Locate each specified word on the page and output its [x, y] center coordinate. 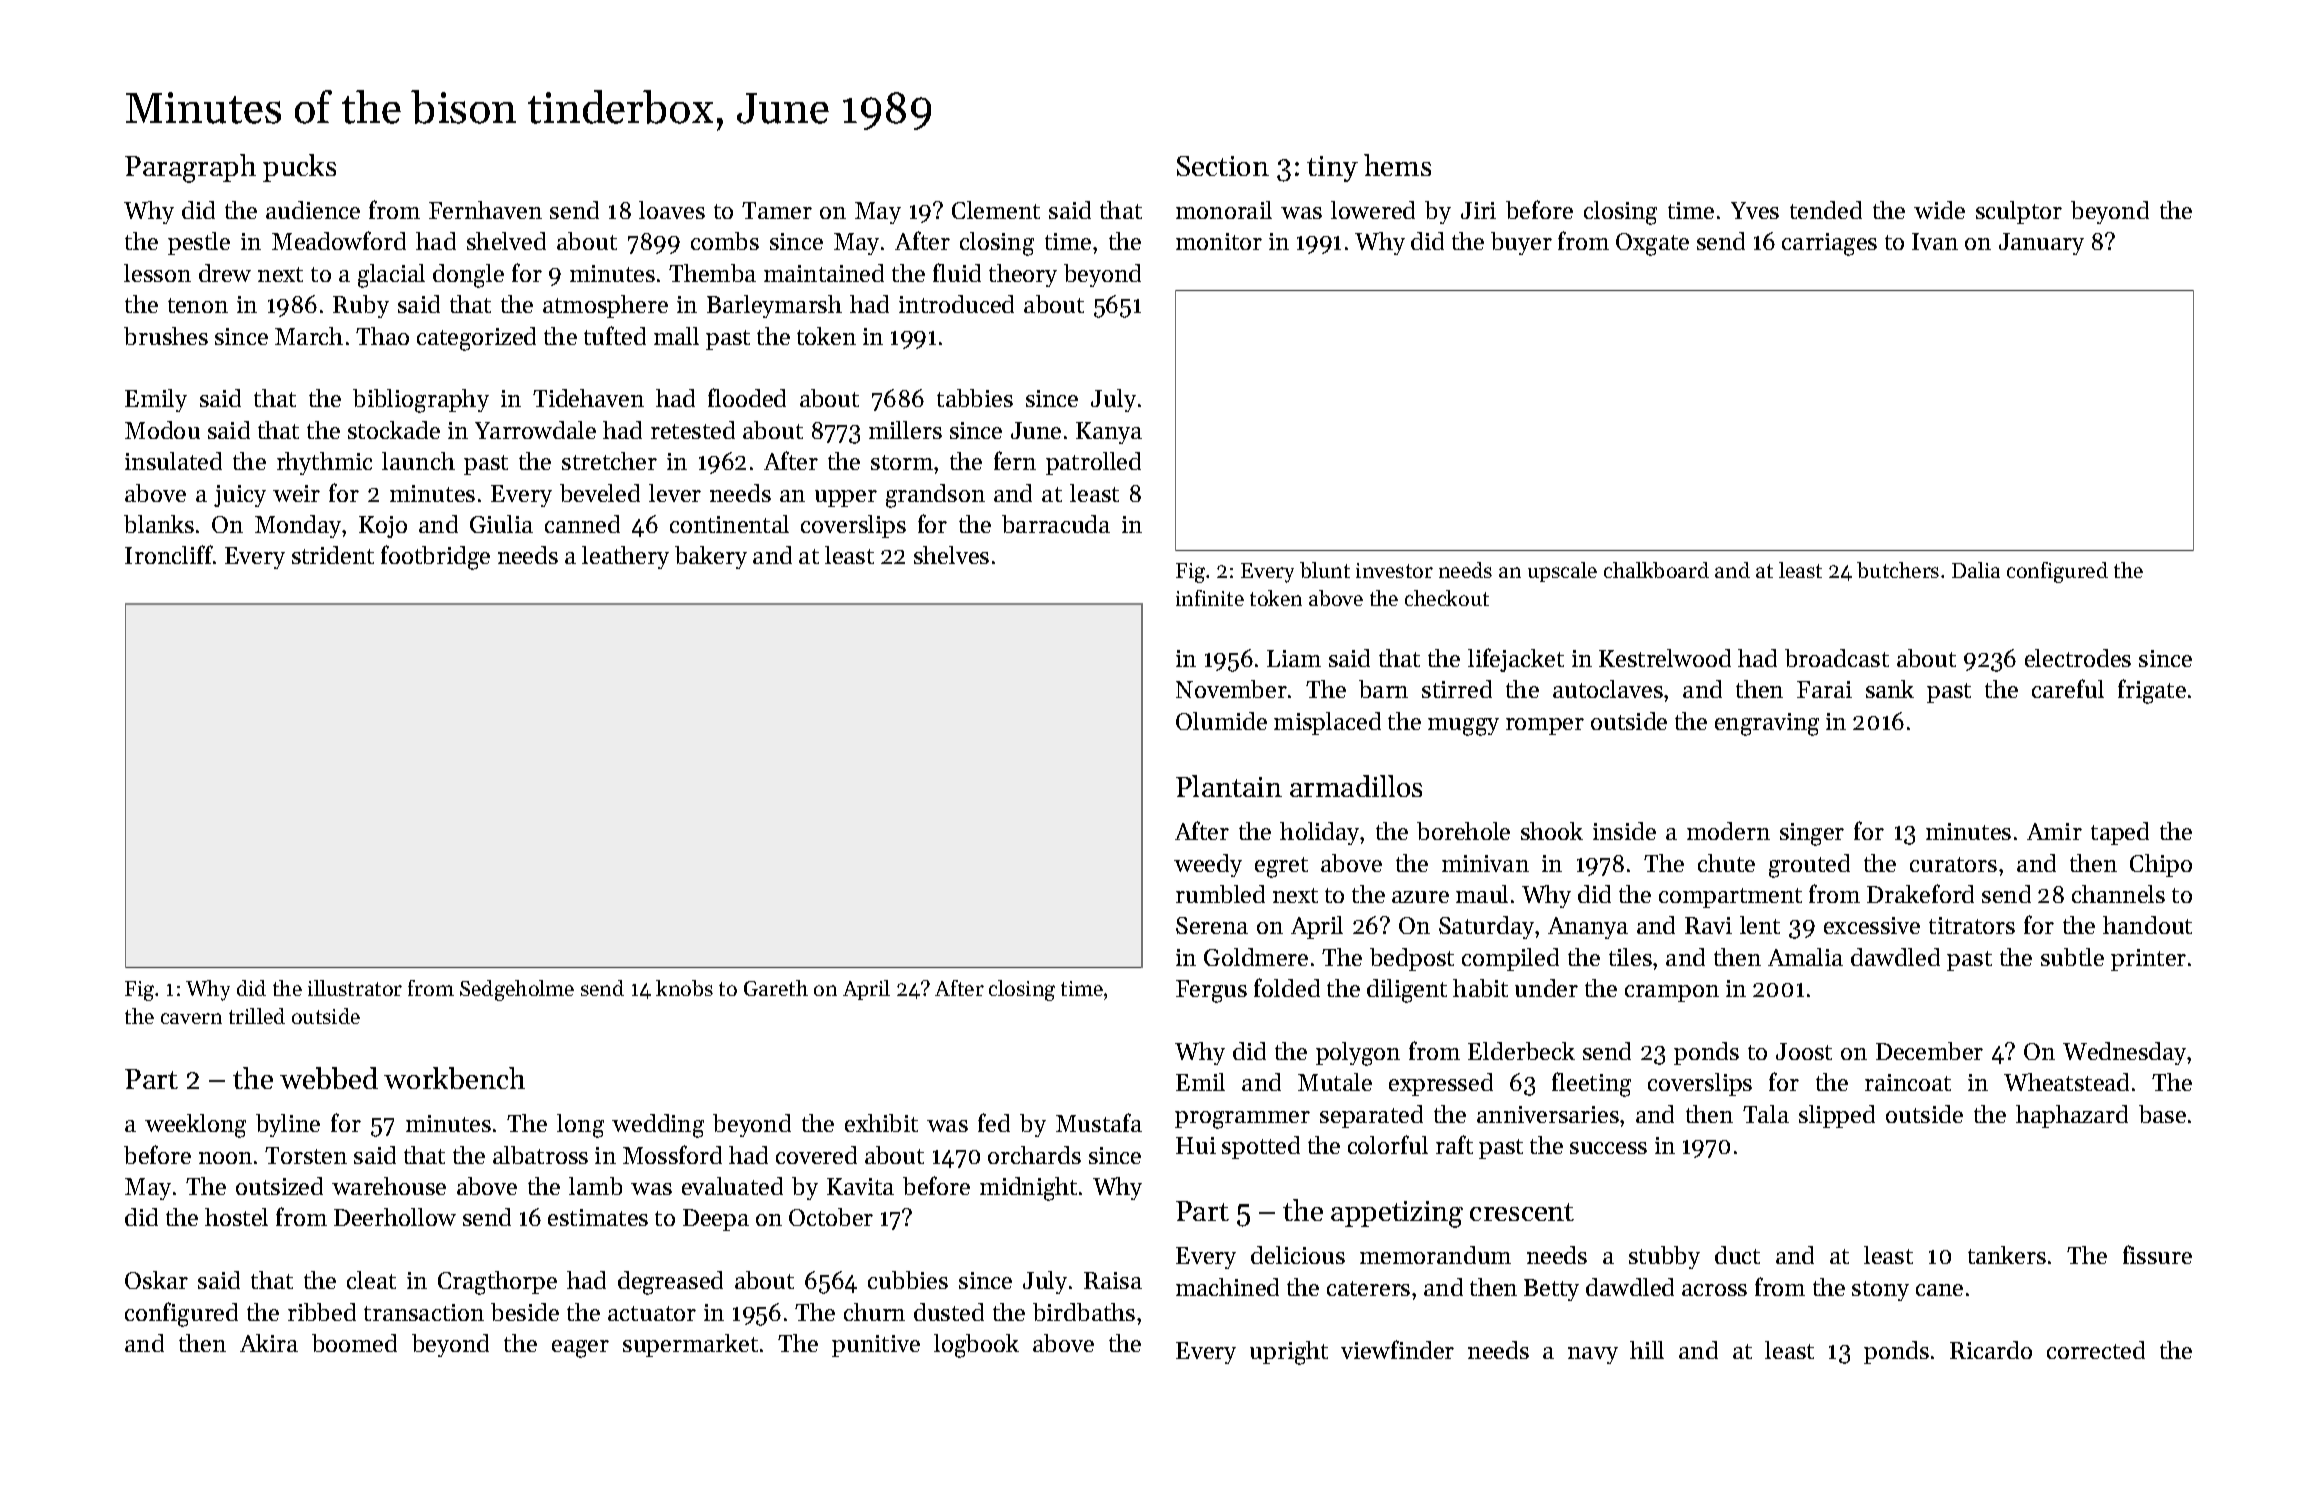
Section [1223, 166]
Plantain [1229, 786]
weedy [1208, 865]
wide [1939, 210]
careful [2068, 688]
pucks [299, 168]
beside [525, 1312]
